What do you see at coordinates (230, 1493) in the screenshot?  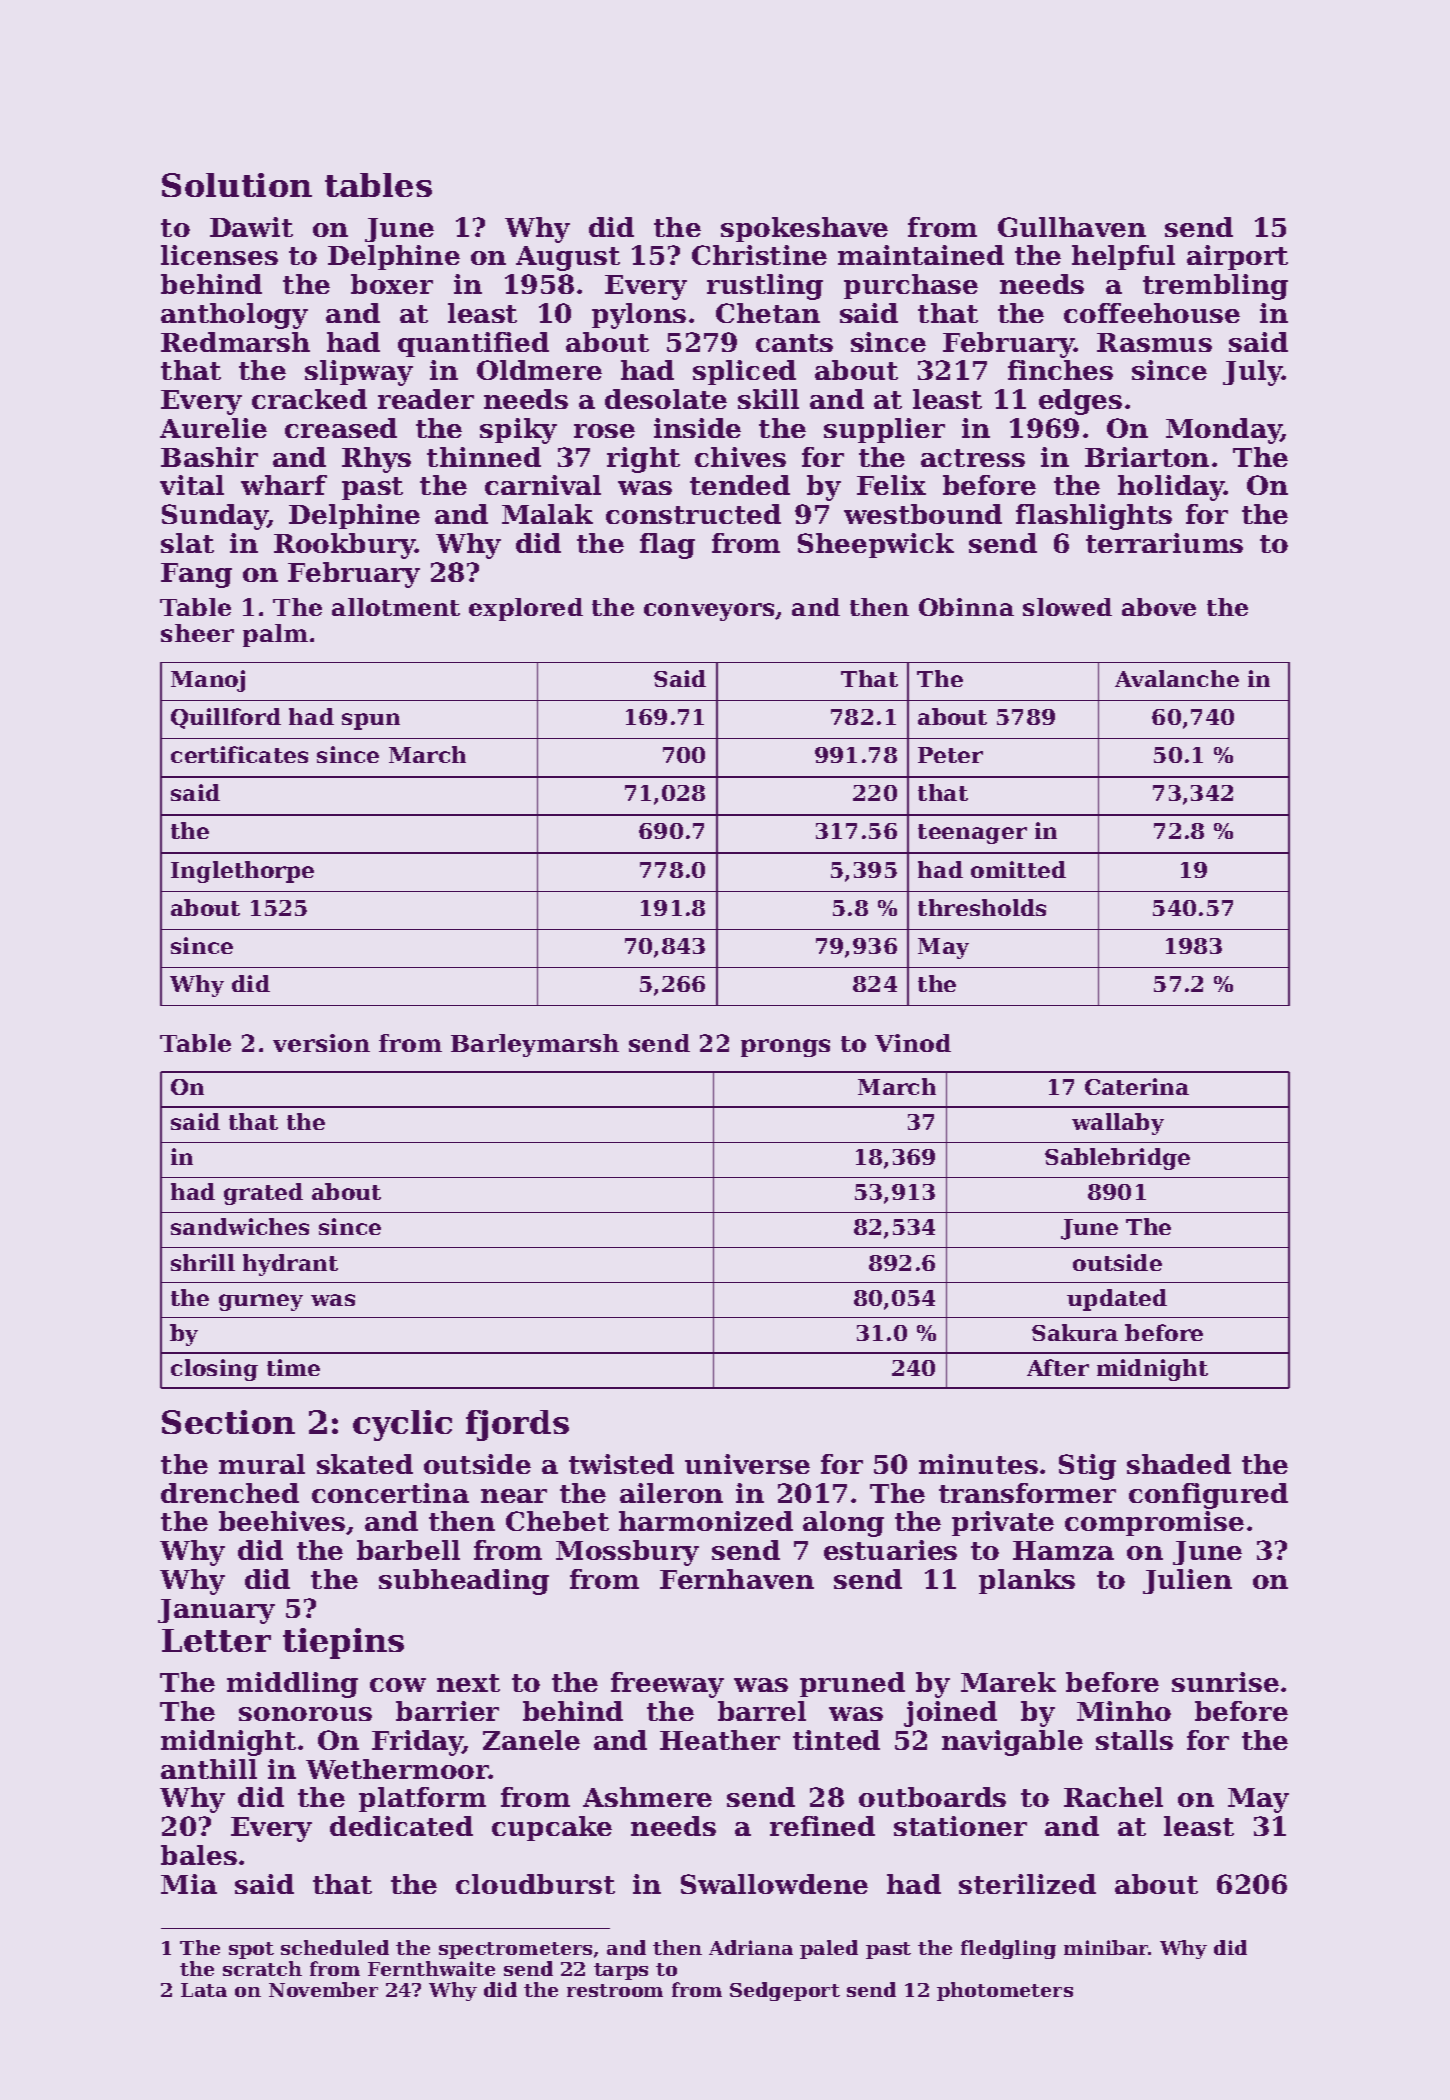 I see `drenched` at bounding box center [230, 1493].
